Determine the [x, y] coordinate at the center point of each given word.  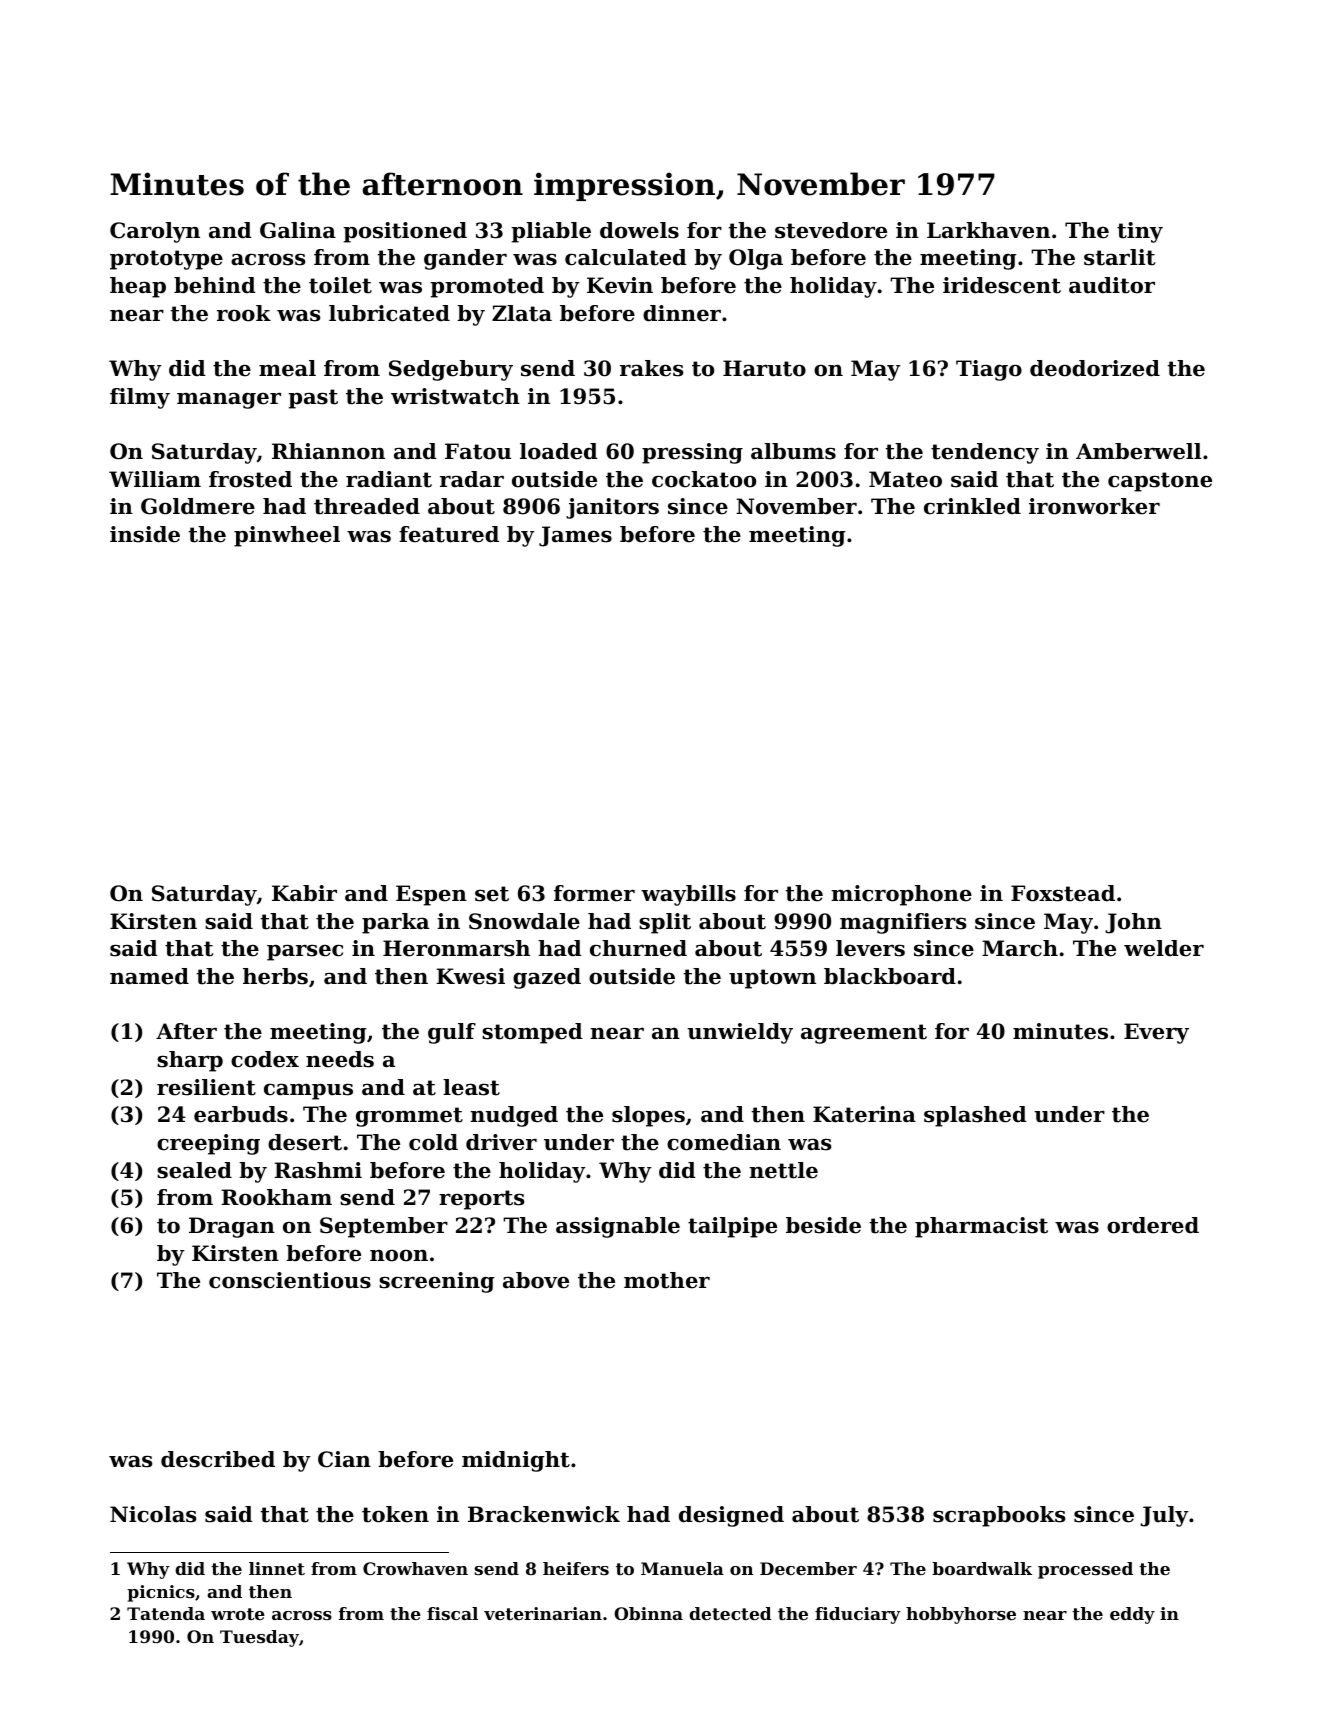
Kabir [304, 893]
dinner [682, 313]
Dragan [232, 1227]
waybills [688, 895]
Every [1156, 1033]
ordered [1153, 1225]
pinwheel [287, 536]
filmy [140, 398]
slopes [648, 1116]
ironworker [1094, 506]
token [395, 1514]
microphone [901, 895]
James [575, 536]
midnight [516, 1461]
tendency [985, 453]
